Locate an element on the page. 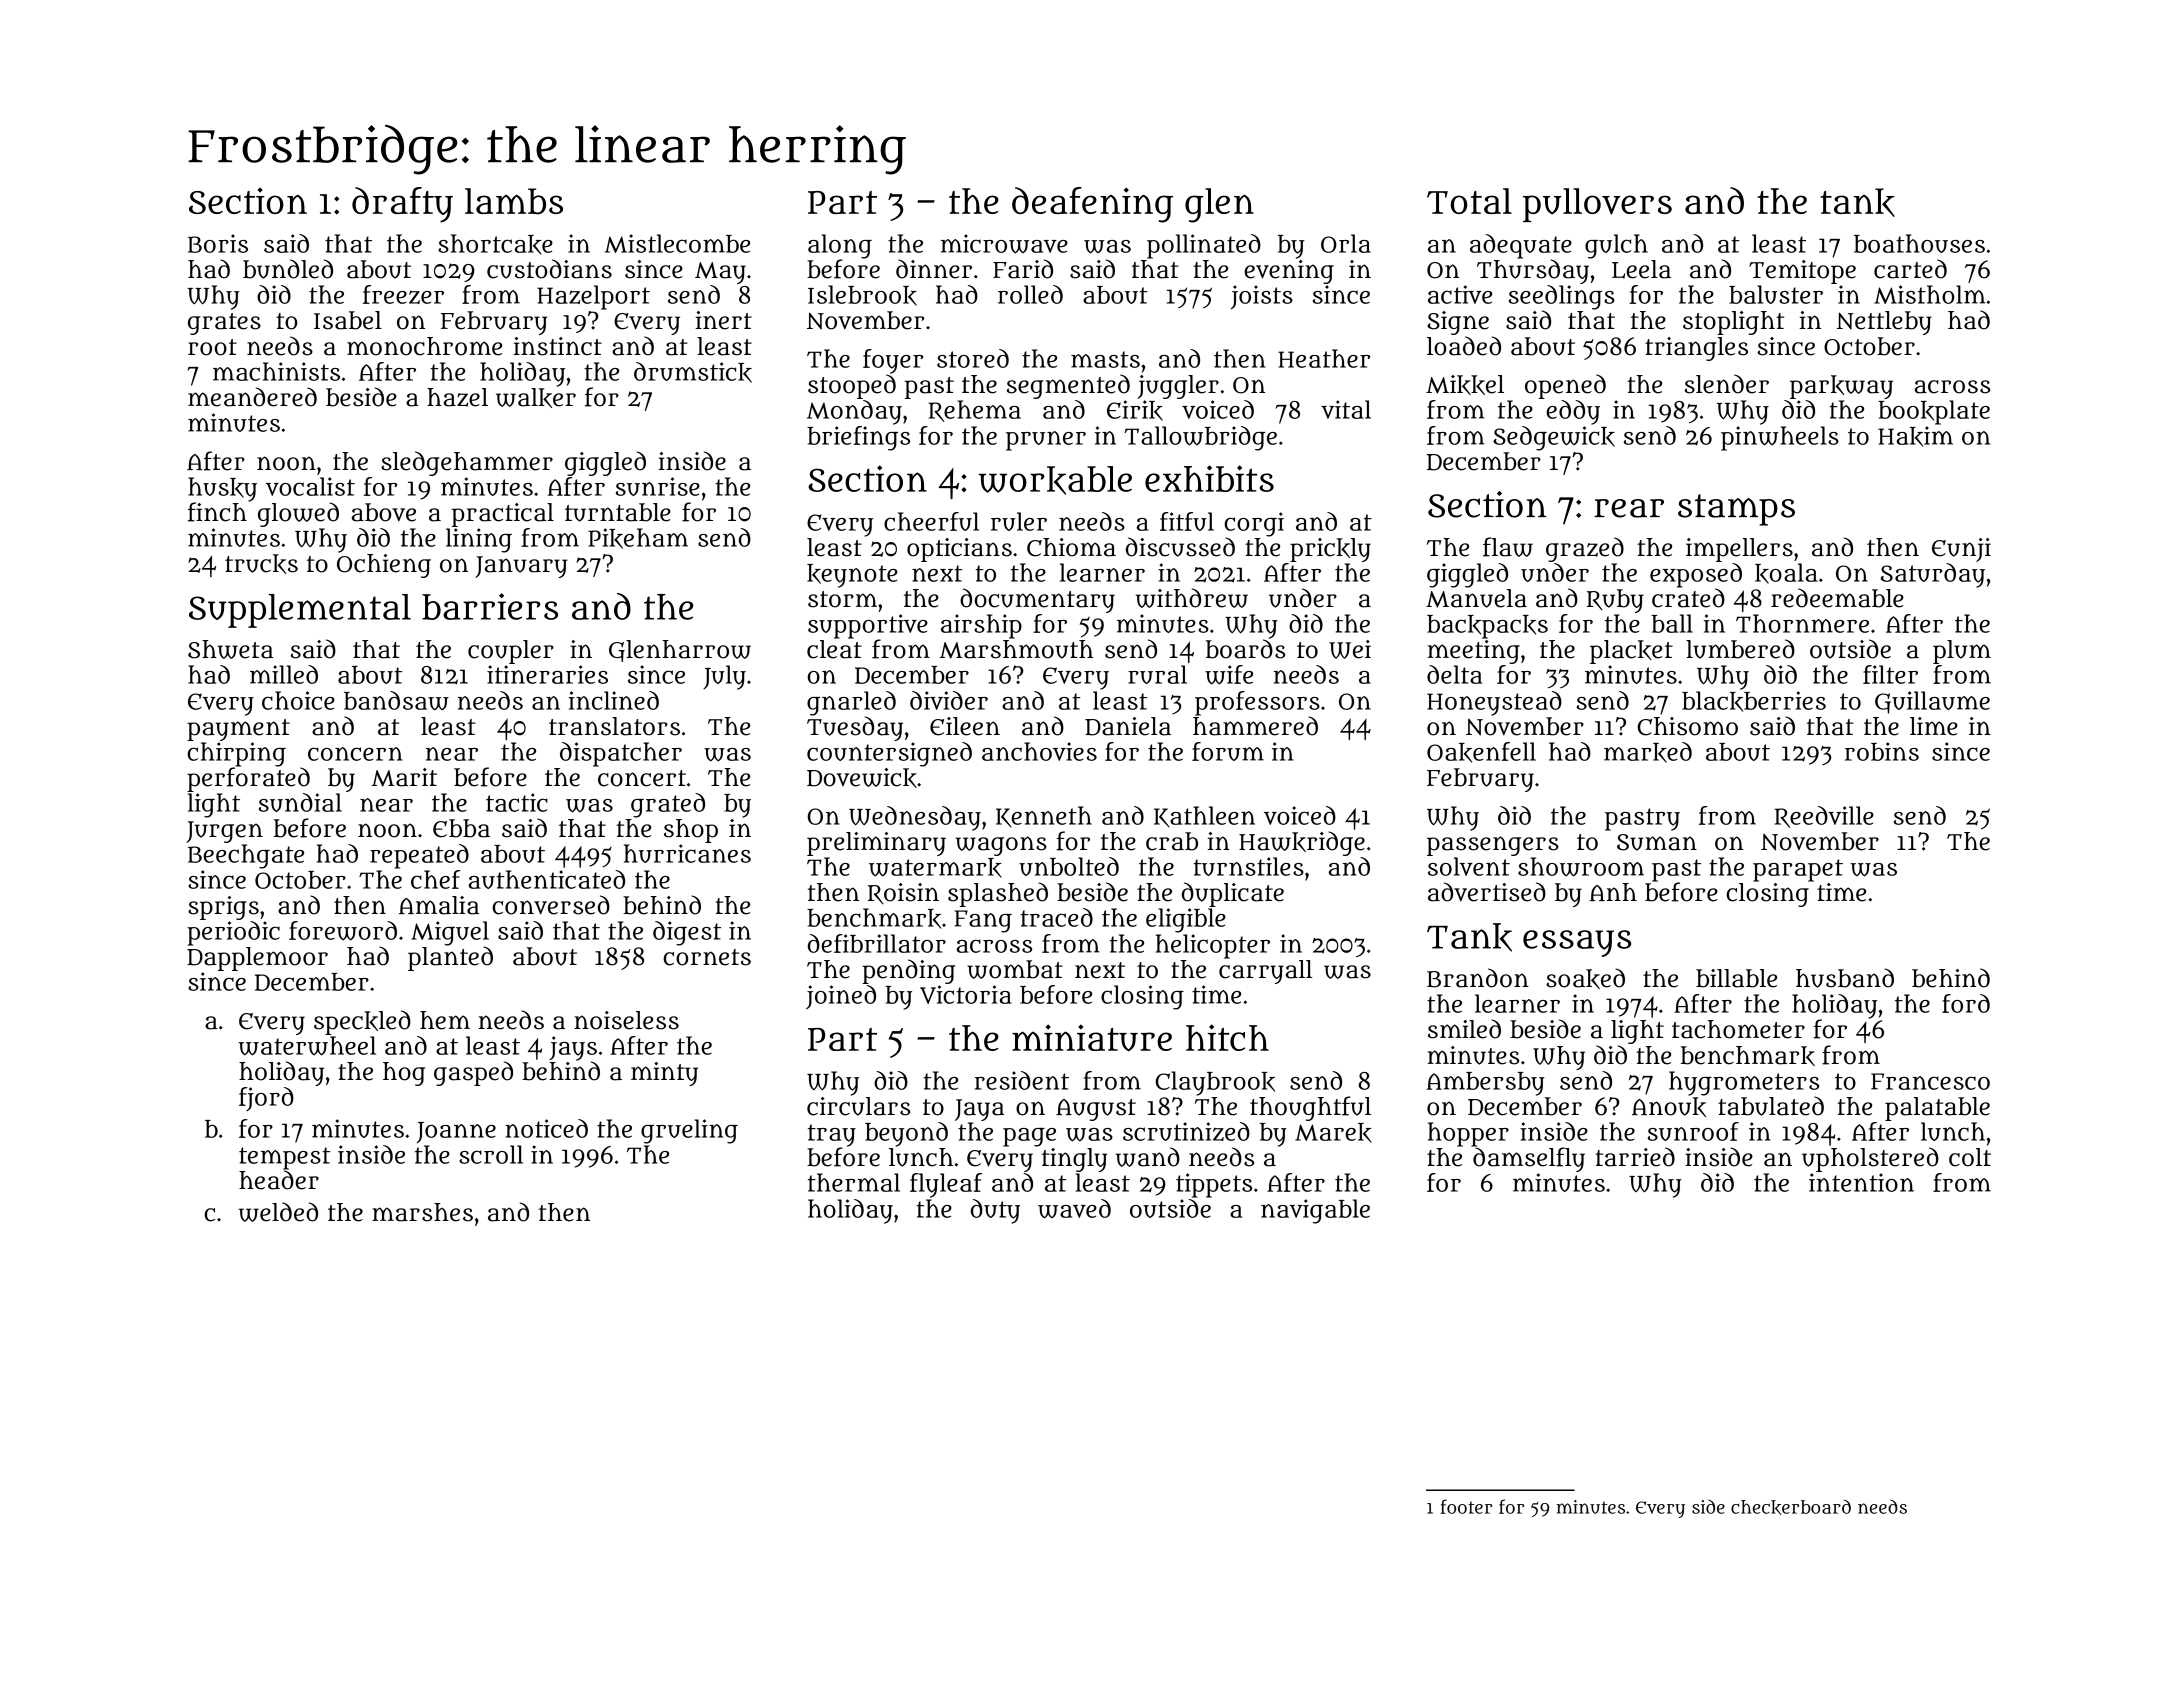  above is located at coordinates (384, 512).
